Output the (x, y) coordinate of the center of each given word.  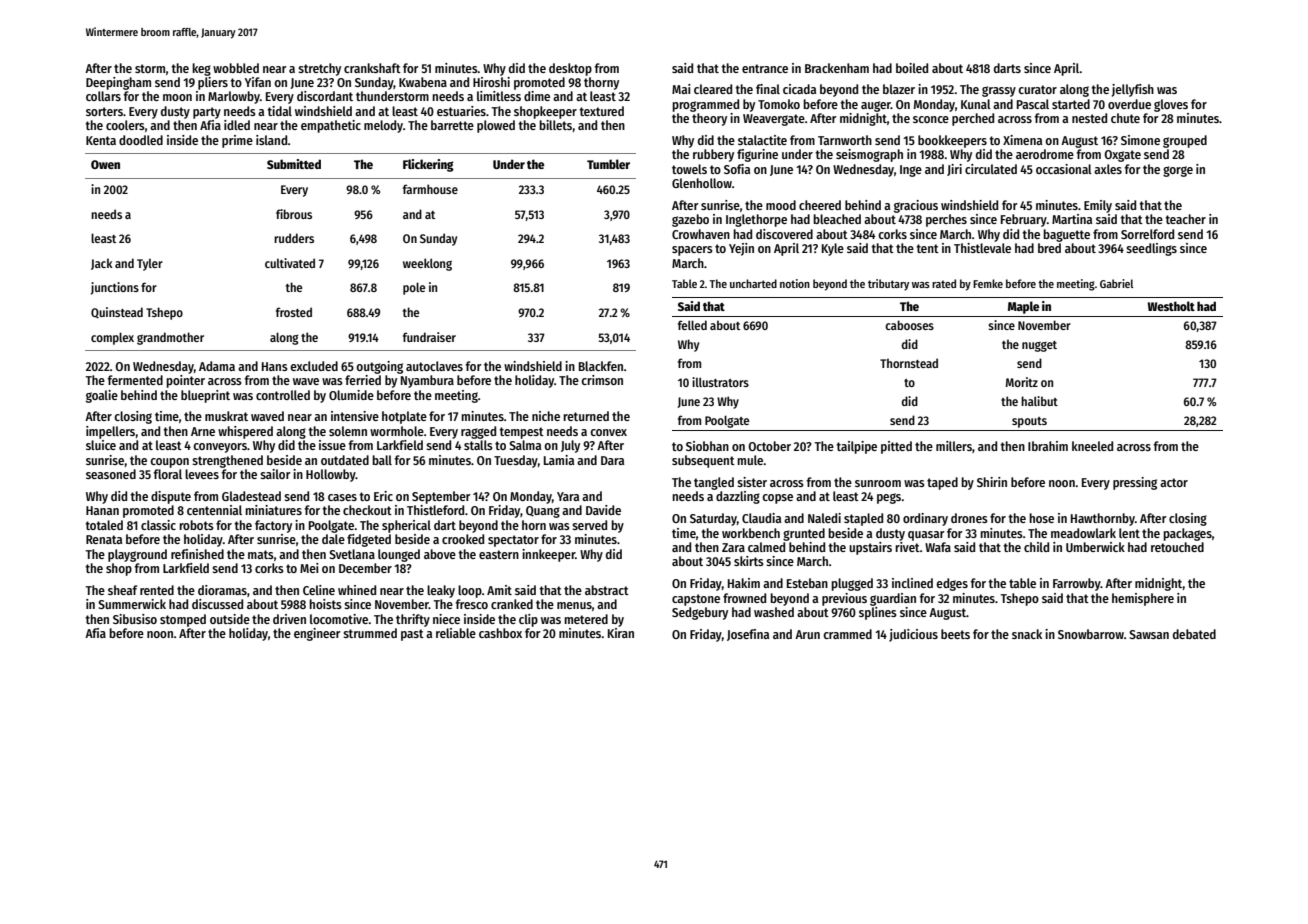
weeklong (427, 264)
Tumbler (608, 164)
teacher (1185, 219)
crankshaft (372, 68)
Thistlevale (982, 248)
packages (1187, 534)
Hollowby (331, 475)
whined (357, 590)
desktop (570, 69)
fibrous (294, 214)
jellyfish (1133, 90)
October (769, 446)
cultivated (290, 263)
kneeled (1092, 446)
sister (752, 482)
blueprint (205, 396)
